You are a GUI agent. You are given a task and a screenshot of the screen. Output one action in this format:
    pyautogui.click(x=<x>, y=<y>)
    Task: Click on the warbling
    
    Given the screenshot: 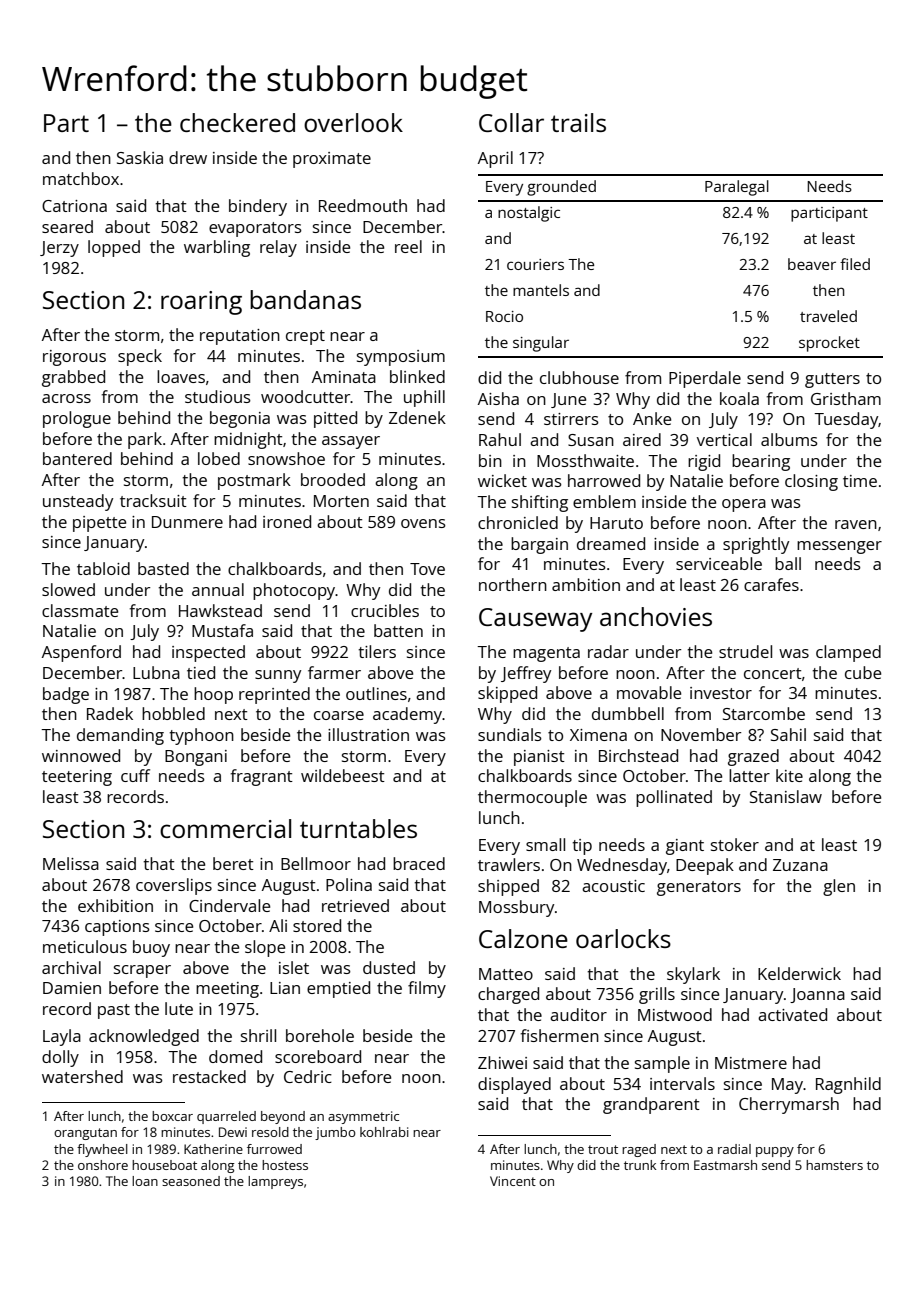 What is the action you would take?
    pyautogui.click(x=217, y=248)
